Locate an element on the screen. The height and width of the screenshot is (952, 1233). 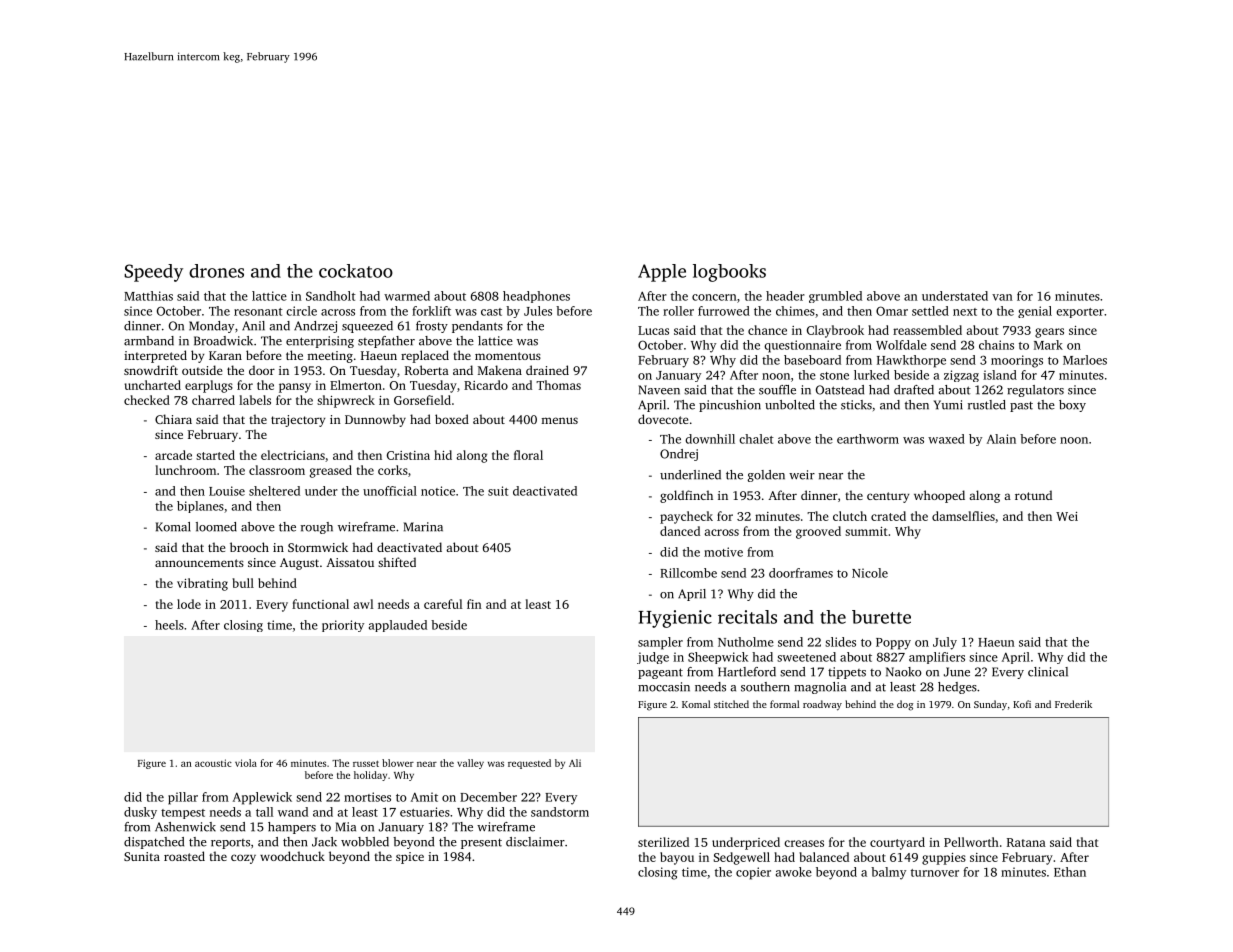
clinical is located at coordinates (1048, 672).
